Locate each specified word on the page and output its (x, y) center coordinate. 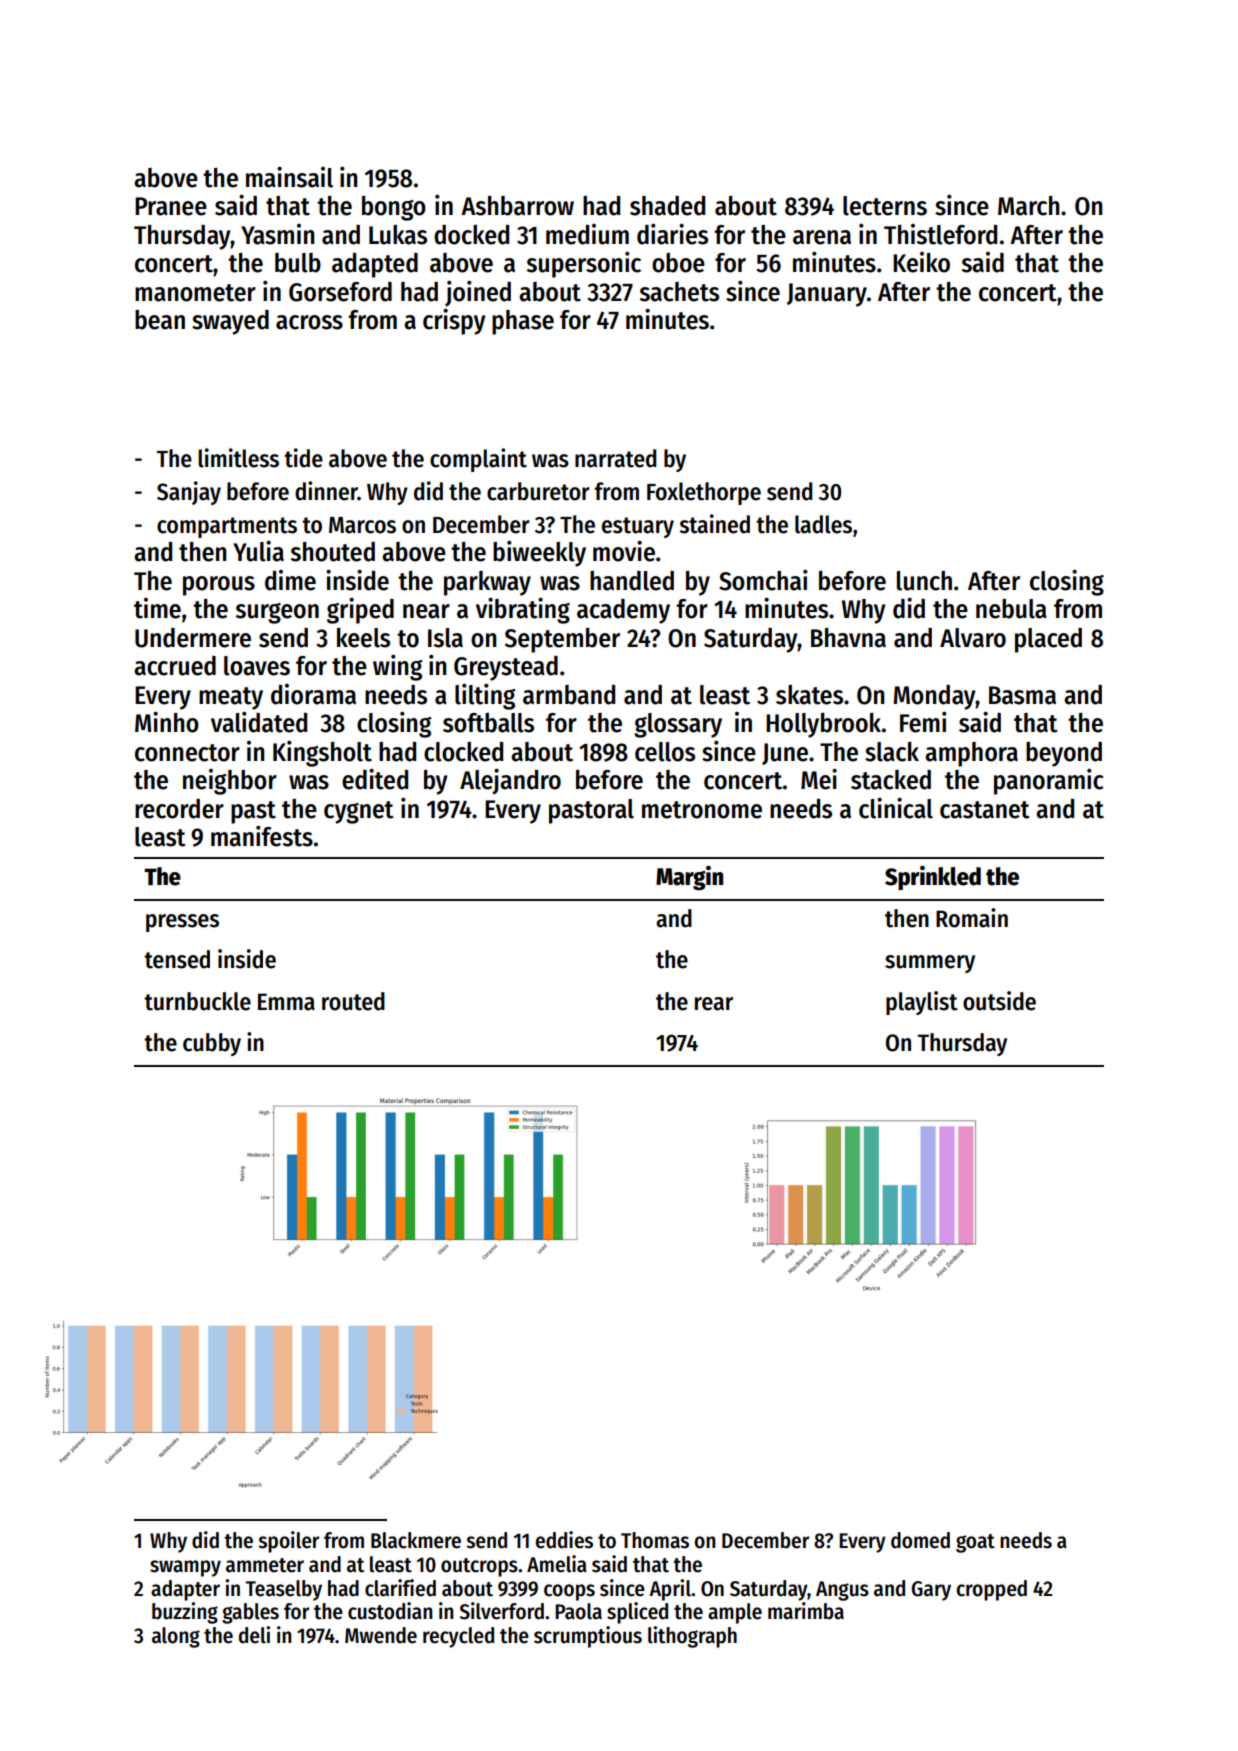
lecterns (885, 206)
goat (975, 1543)
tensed (177, 959)
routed (353, 1001)
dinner (326, 491)
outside (999, 1001)
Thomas (655, 1540)
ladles (823, 524)
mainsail (289, 177)
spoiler (288, 1542)
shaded (667, 206)
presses (182, 923)
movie (624, 551)
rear (714, 1004)
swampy (185, 1568)
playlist (922, 1003)
